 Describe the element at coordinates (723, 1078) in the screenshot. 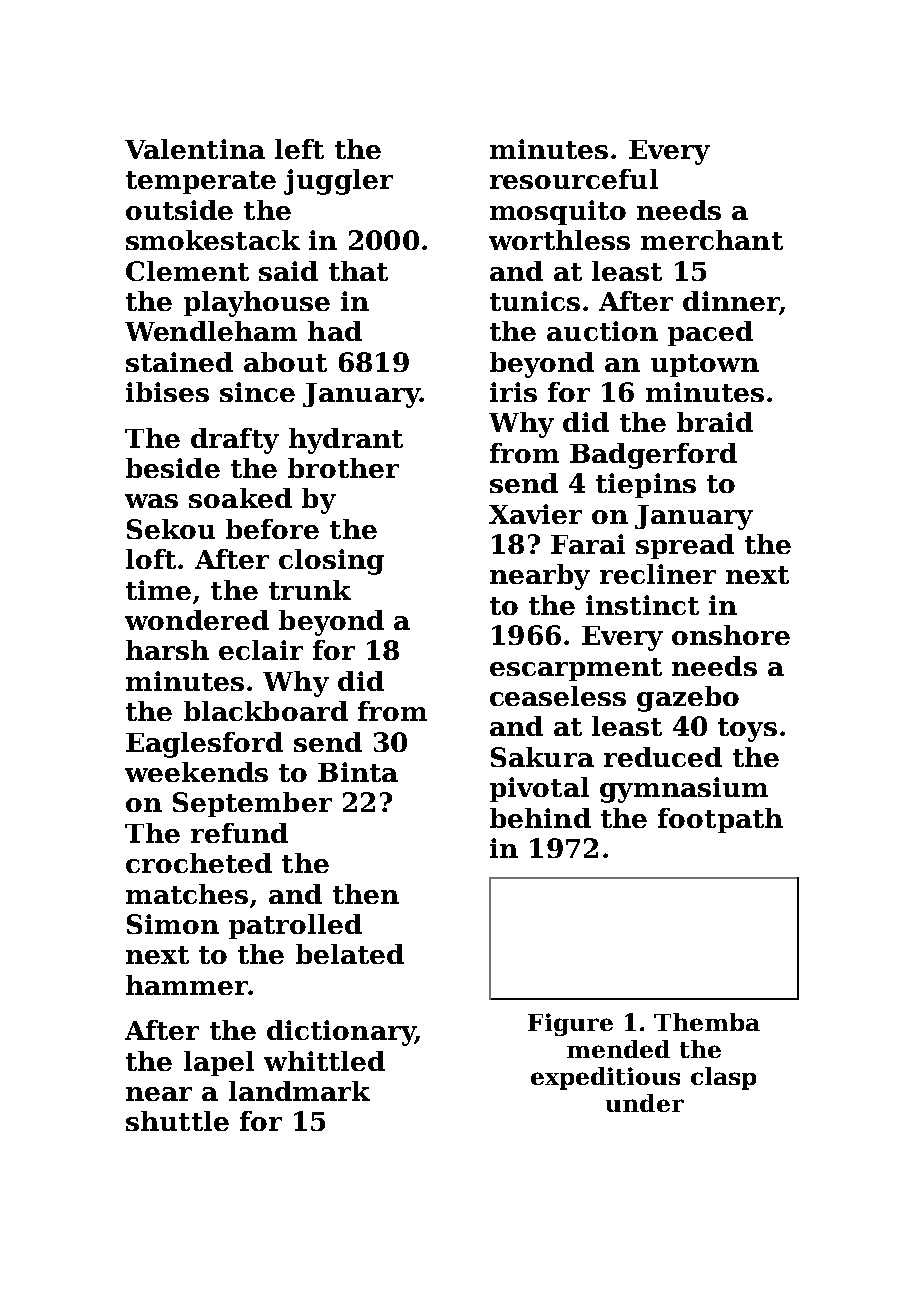

I see `clasp` at that location.
